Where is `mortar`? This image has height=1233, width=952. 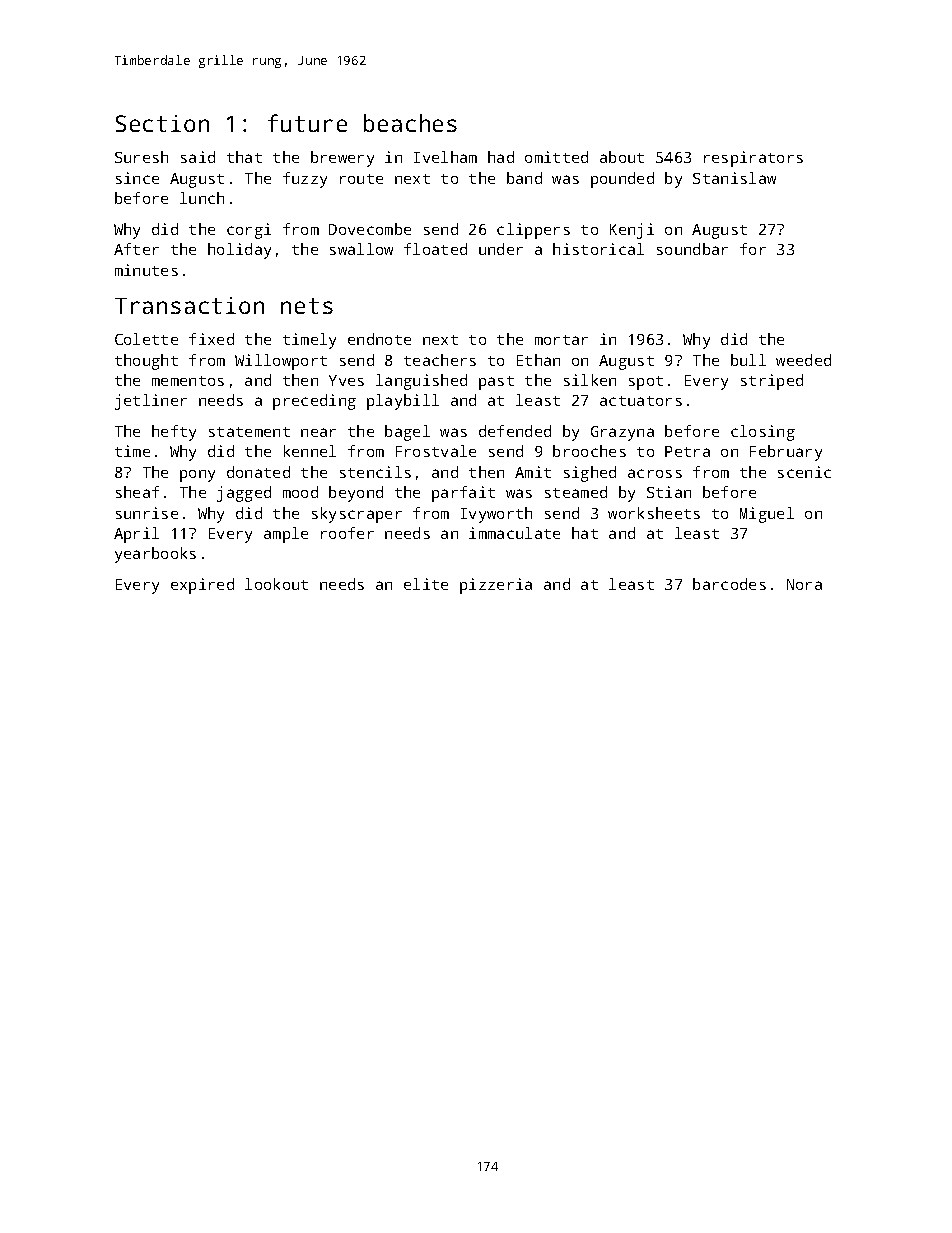 mortar is located at coordinates (561, 340).
